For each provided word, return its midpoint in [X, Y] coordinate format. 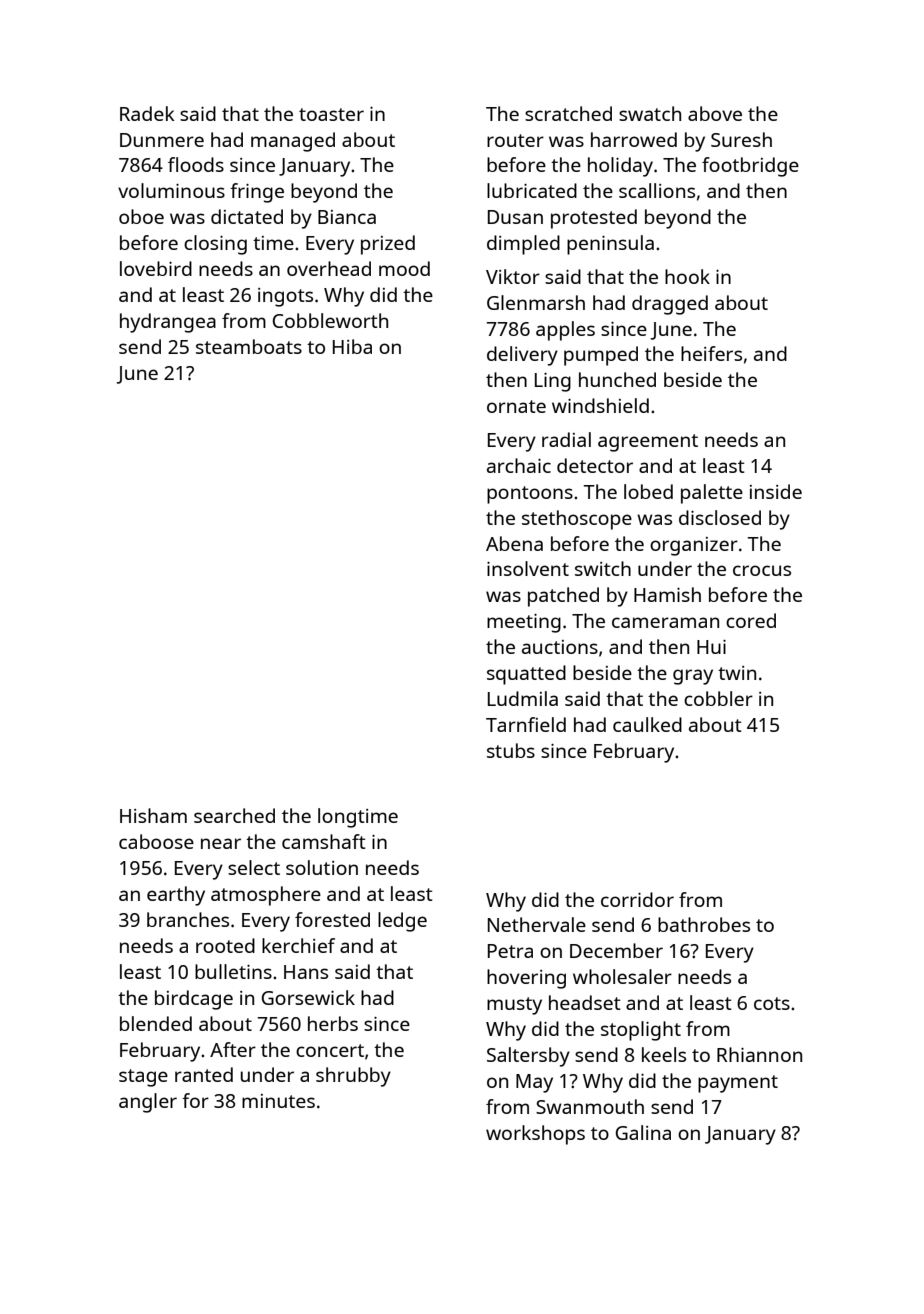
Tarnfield [526, 724]
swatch [650, 113]
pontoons [530, 495]
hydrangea [168, 323]
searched [234, 815]
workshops [535, 1135]
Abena [514, 543]
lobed [648, 491]
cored [751, 620]
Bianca [347, 217]
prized [388, 245]
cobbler [718, 698]
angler [148, 1103]
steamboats [249, 346]
